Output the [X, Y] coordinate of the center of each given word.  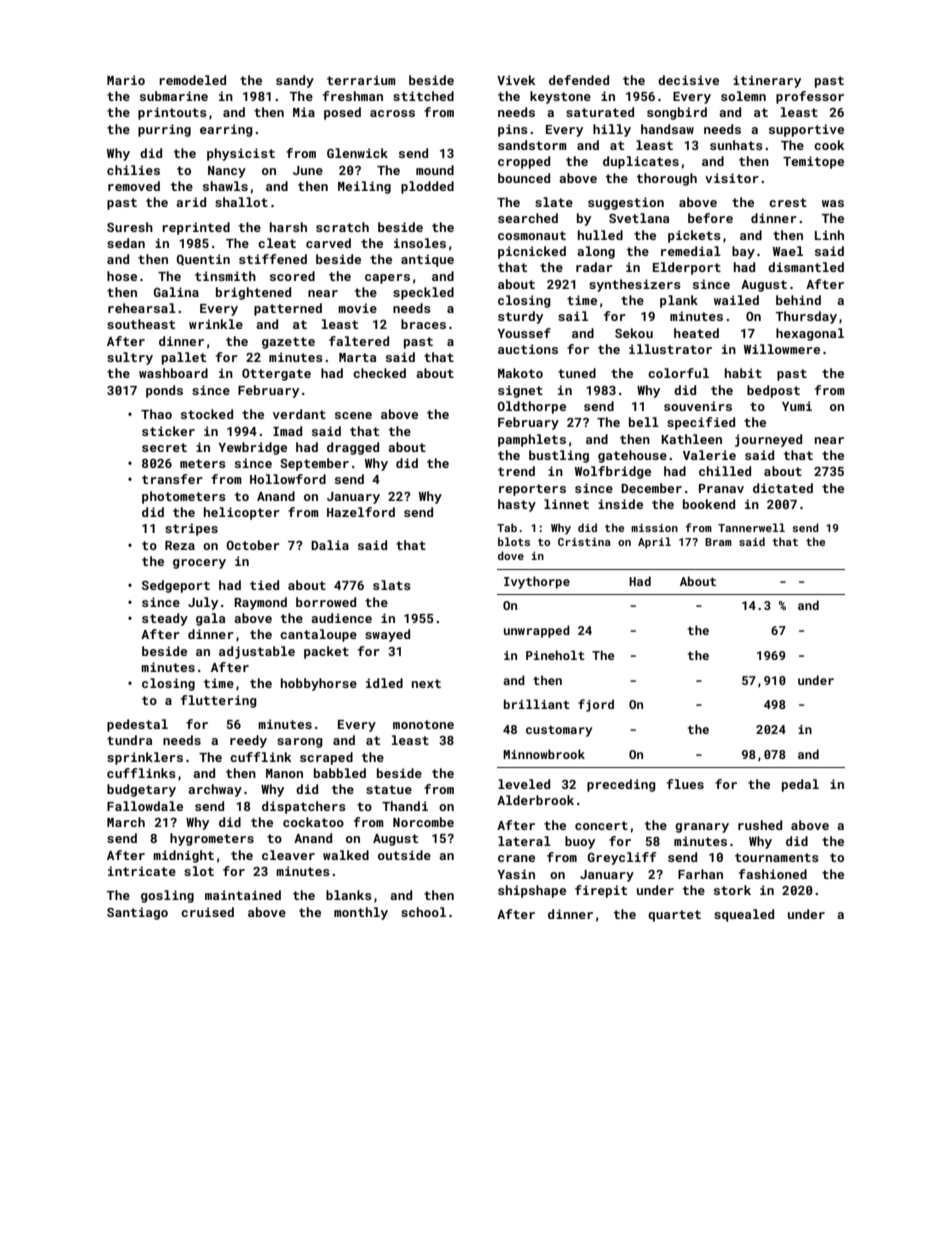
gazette [288, 343]
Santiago [137, 913]
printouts [172, 113]
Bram [718, 542]
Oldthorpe [531, 407]
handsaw [667, 129]
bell [644, 422]
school [423, 912]
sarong [300, 743]
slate [554, 202]
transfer [172, 479]
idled [384, 683]
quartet [674, 916]
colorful [678, 373]
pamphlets [532, 440]
